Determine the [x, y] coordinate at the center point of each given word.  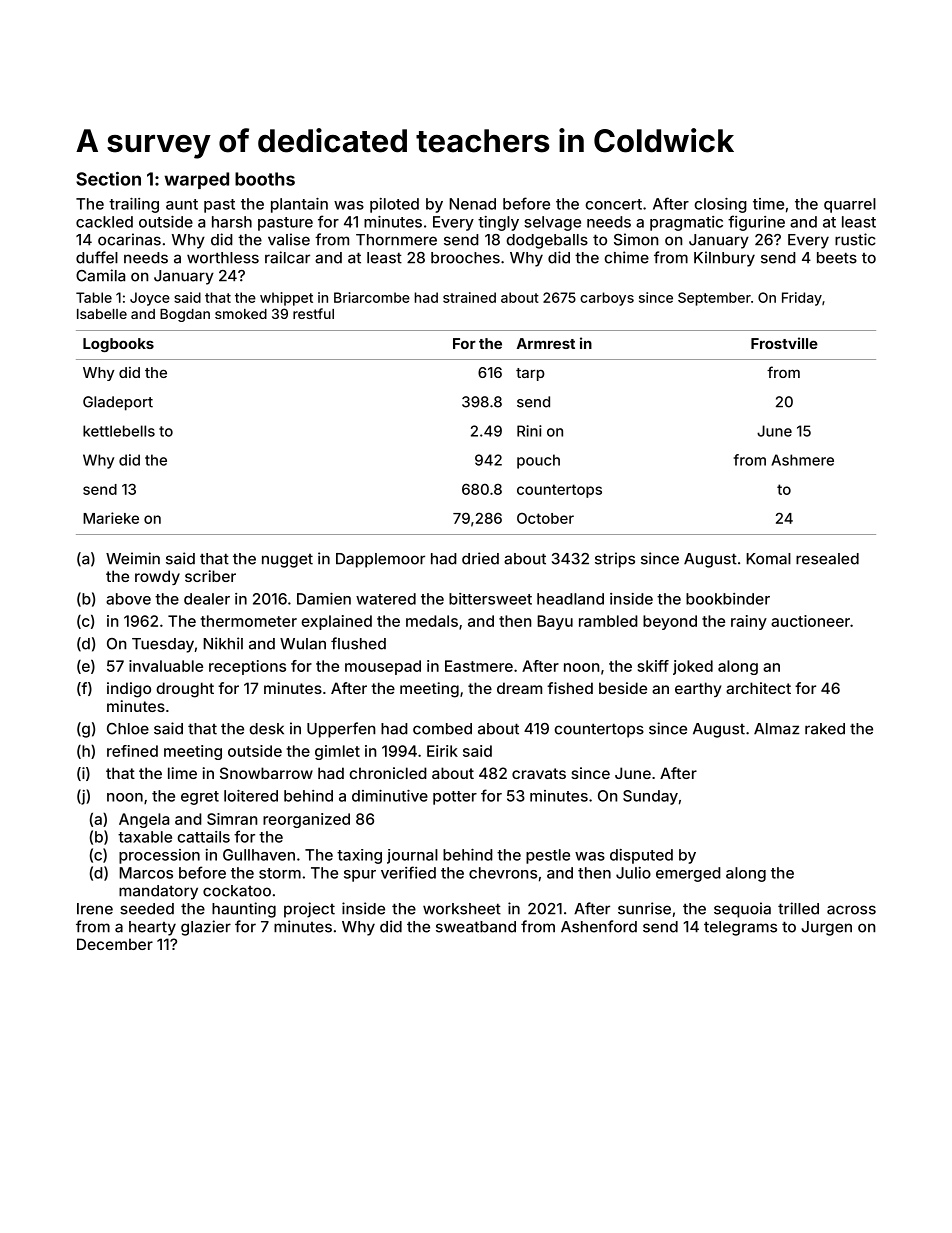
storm [280, 873]
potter [455, 798]
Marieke [111, 518]
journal [412, 856]
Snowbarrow [266, 773]
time [768, 204]
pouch [538, 461]
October [545, 518]
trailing [134, 205]
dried [480, 558]
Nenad [472, 204]
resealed [827, 559]
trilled [798, 908]
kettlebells [119, 431]
